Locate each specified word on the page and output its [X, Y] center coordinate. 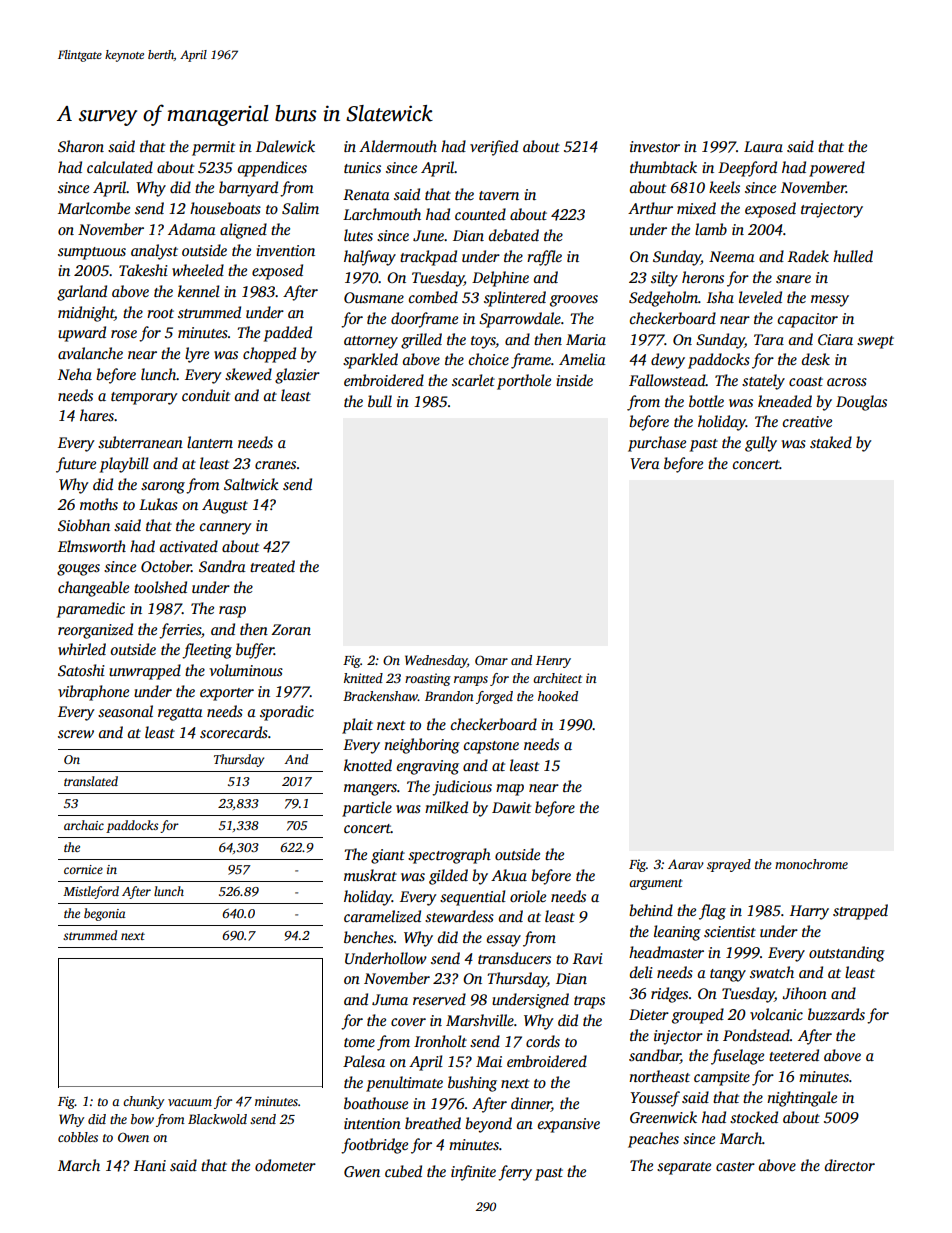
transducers [514, 958]
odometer [285, 1165]
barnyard [248, 189]
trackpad [428, 258]
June [428, 236]
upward [82, 334]
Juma [390, 1000]
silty [664, 279]
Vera [645, 463]
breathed [433, 1123]
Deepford [747, 169]
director [850, 1165]
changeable [93, 589]
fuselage [737, 1057]
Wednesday [436, 661]
